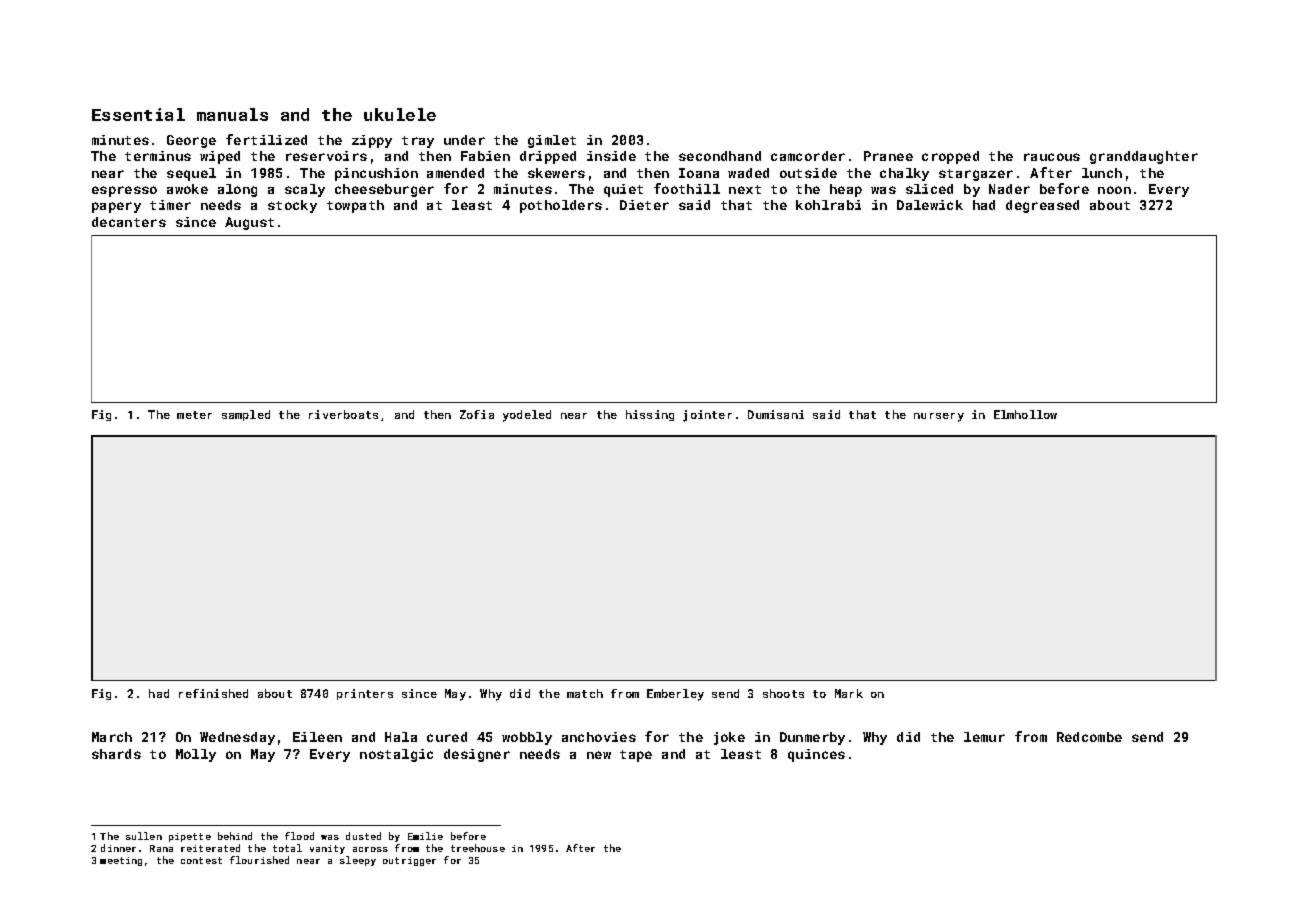 Image resolution: width=1308 pixels, height=924 pixels. I want to click on Emberley, so click(675, 695).
